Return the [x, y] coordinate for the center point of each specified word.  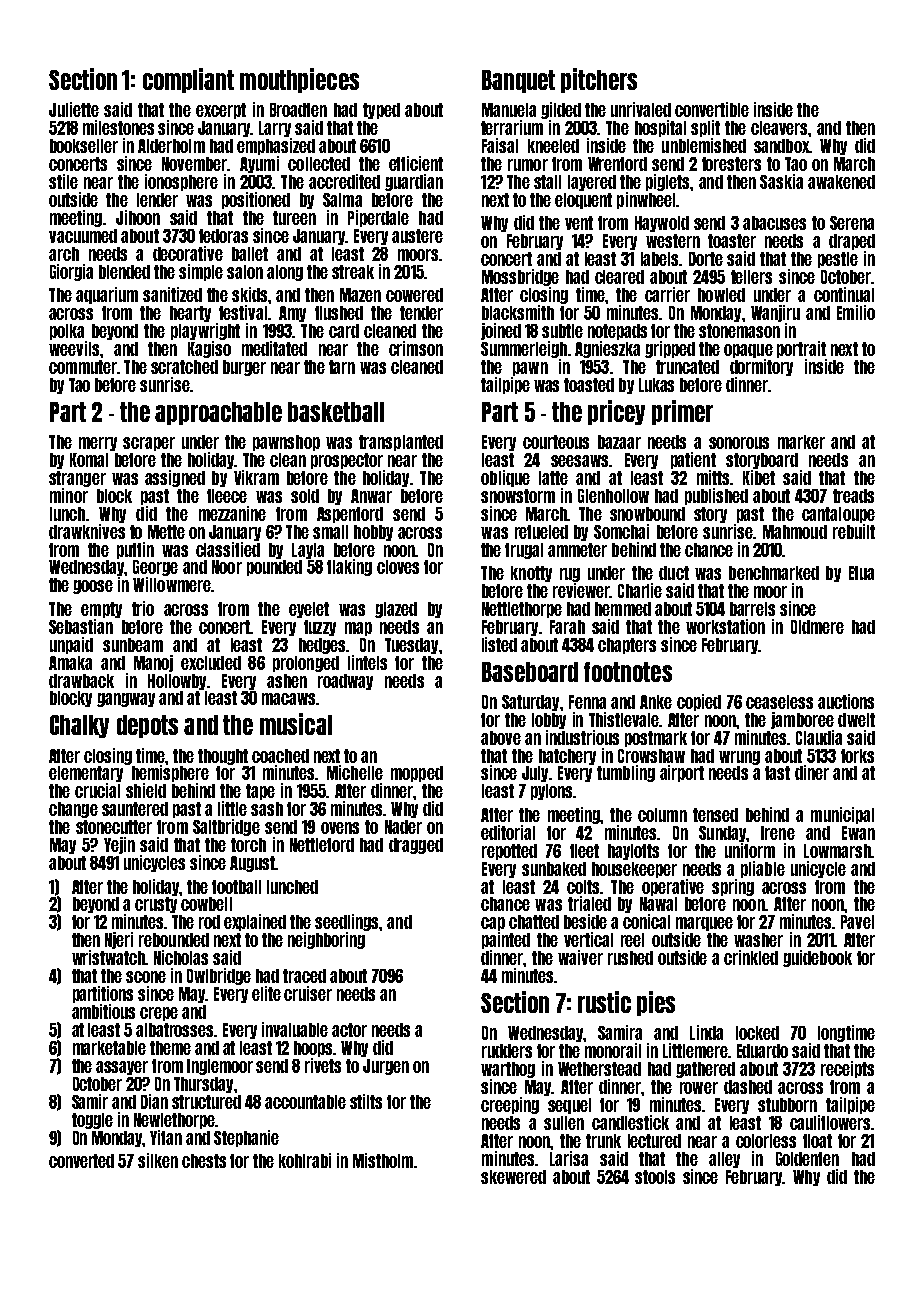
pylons [551, 792]
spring [733, 887]
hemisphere [170, 773]
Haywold [662, 224]
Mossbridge [520, 277]
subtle [562, 331]
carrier [667, 294]
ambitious [103, 1011]
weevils [74, 348]
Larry [275, 129]
